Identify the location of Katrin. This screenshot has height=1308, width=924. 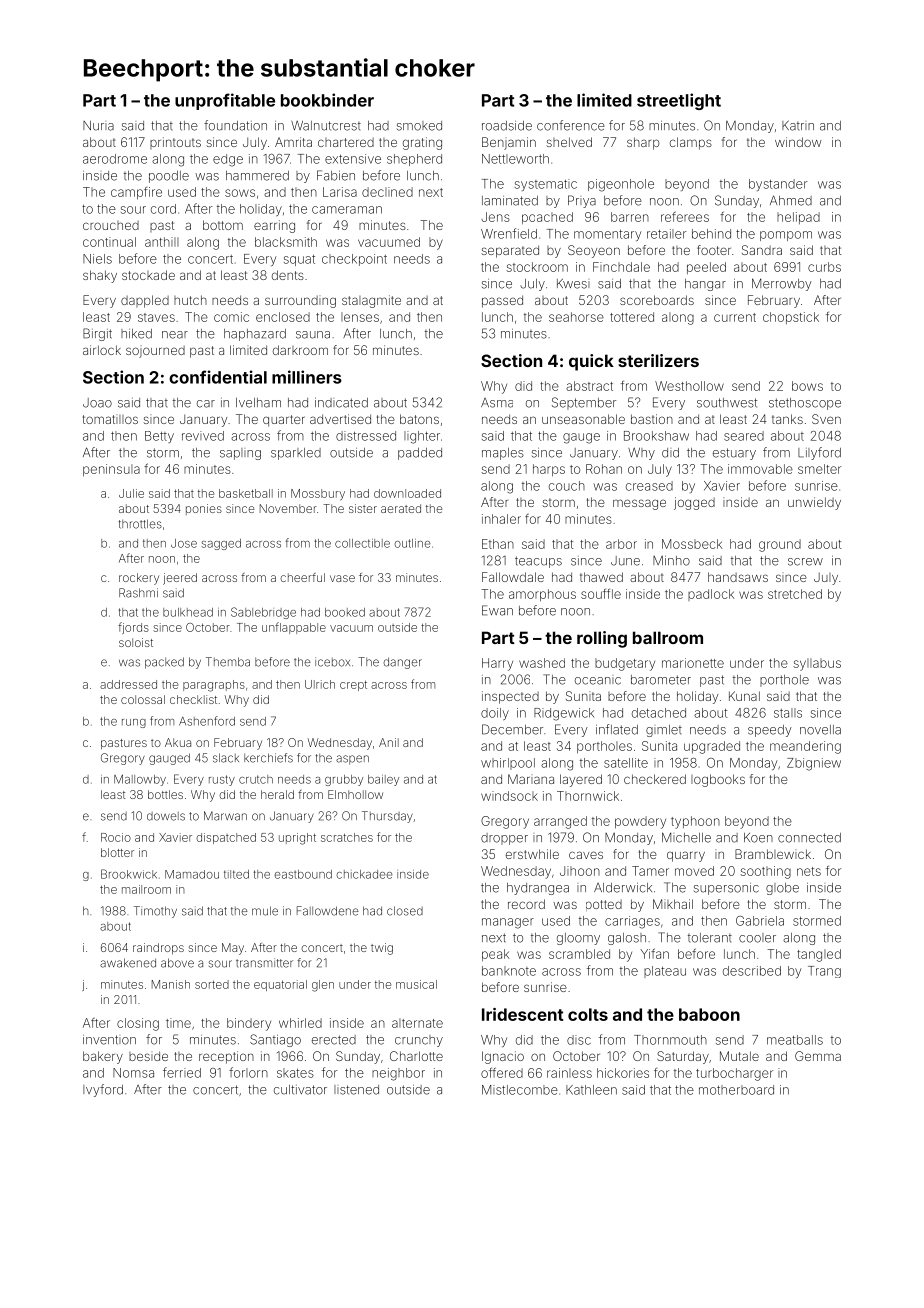
(798, 125).
